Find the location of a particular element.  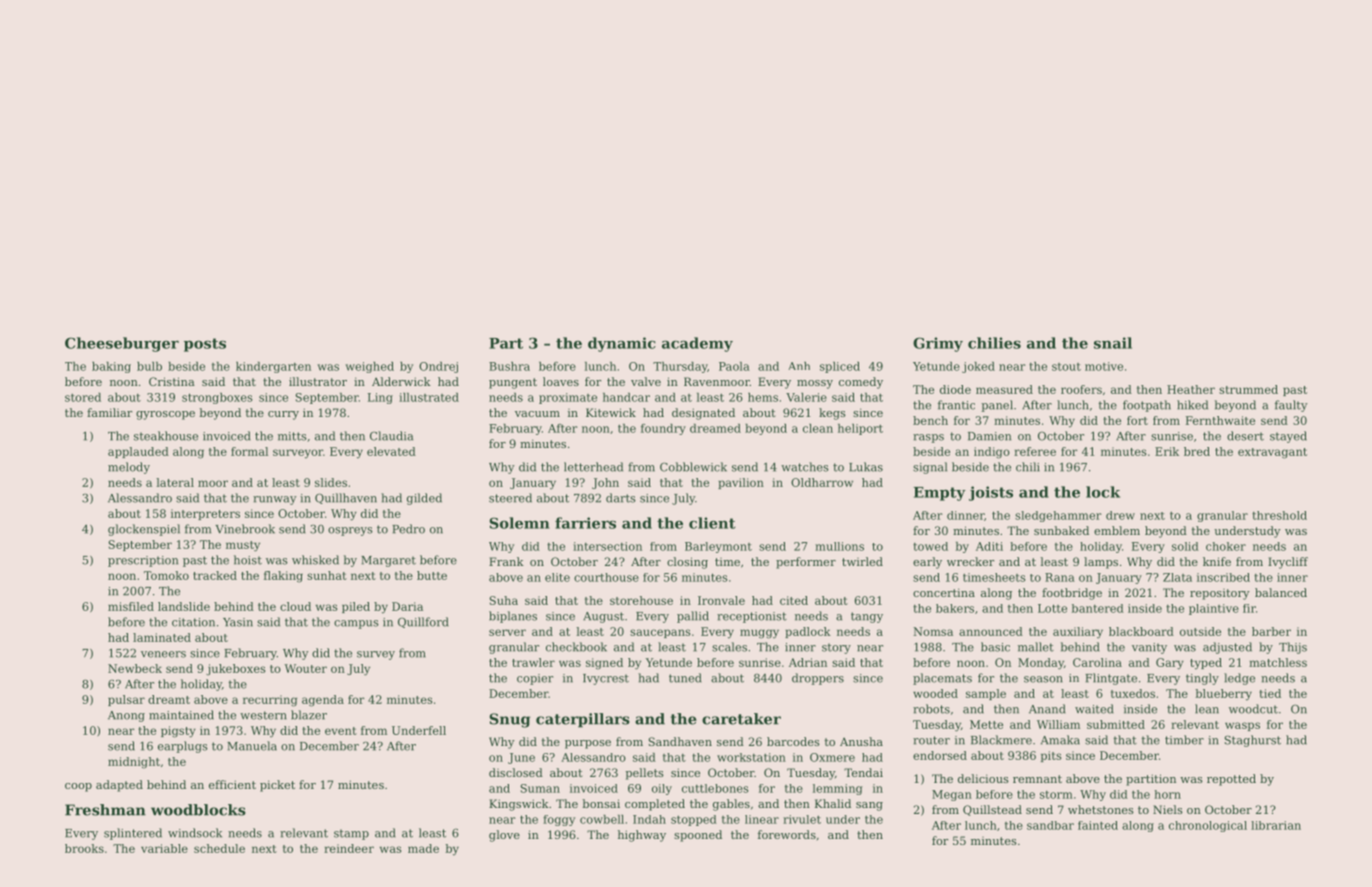

farriers is located at coordinates (585, 523).
